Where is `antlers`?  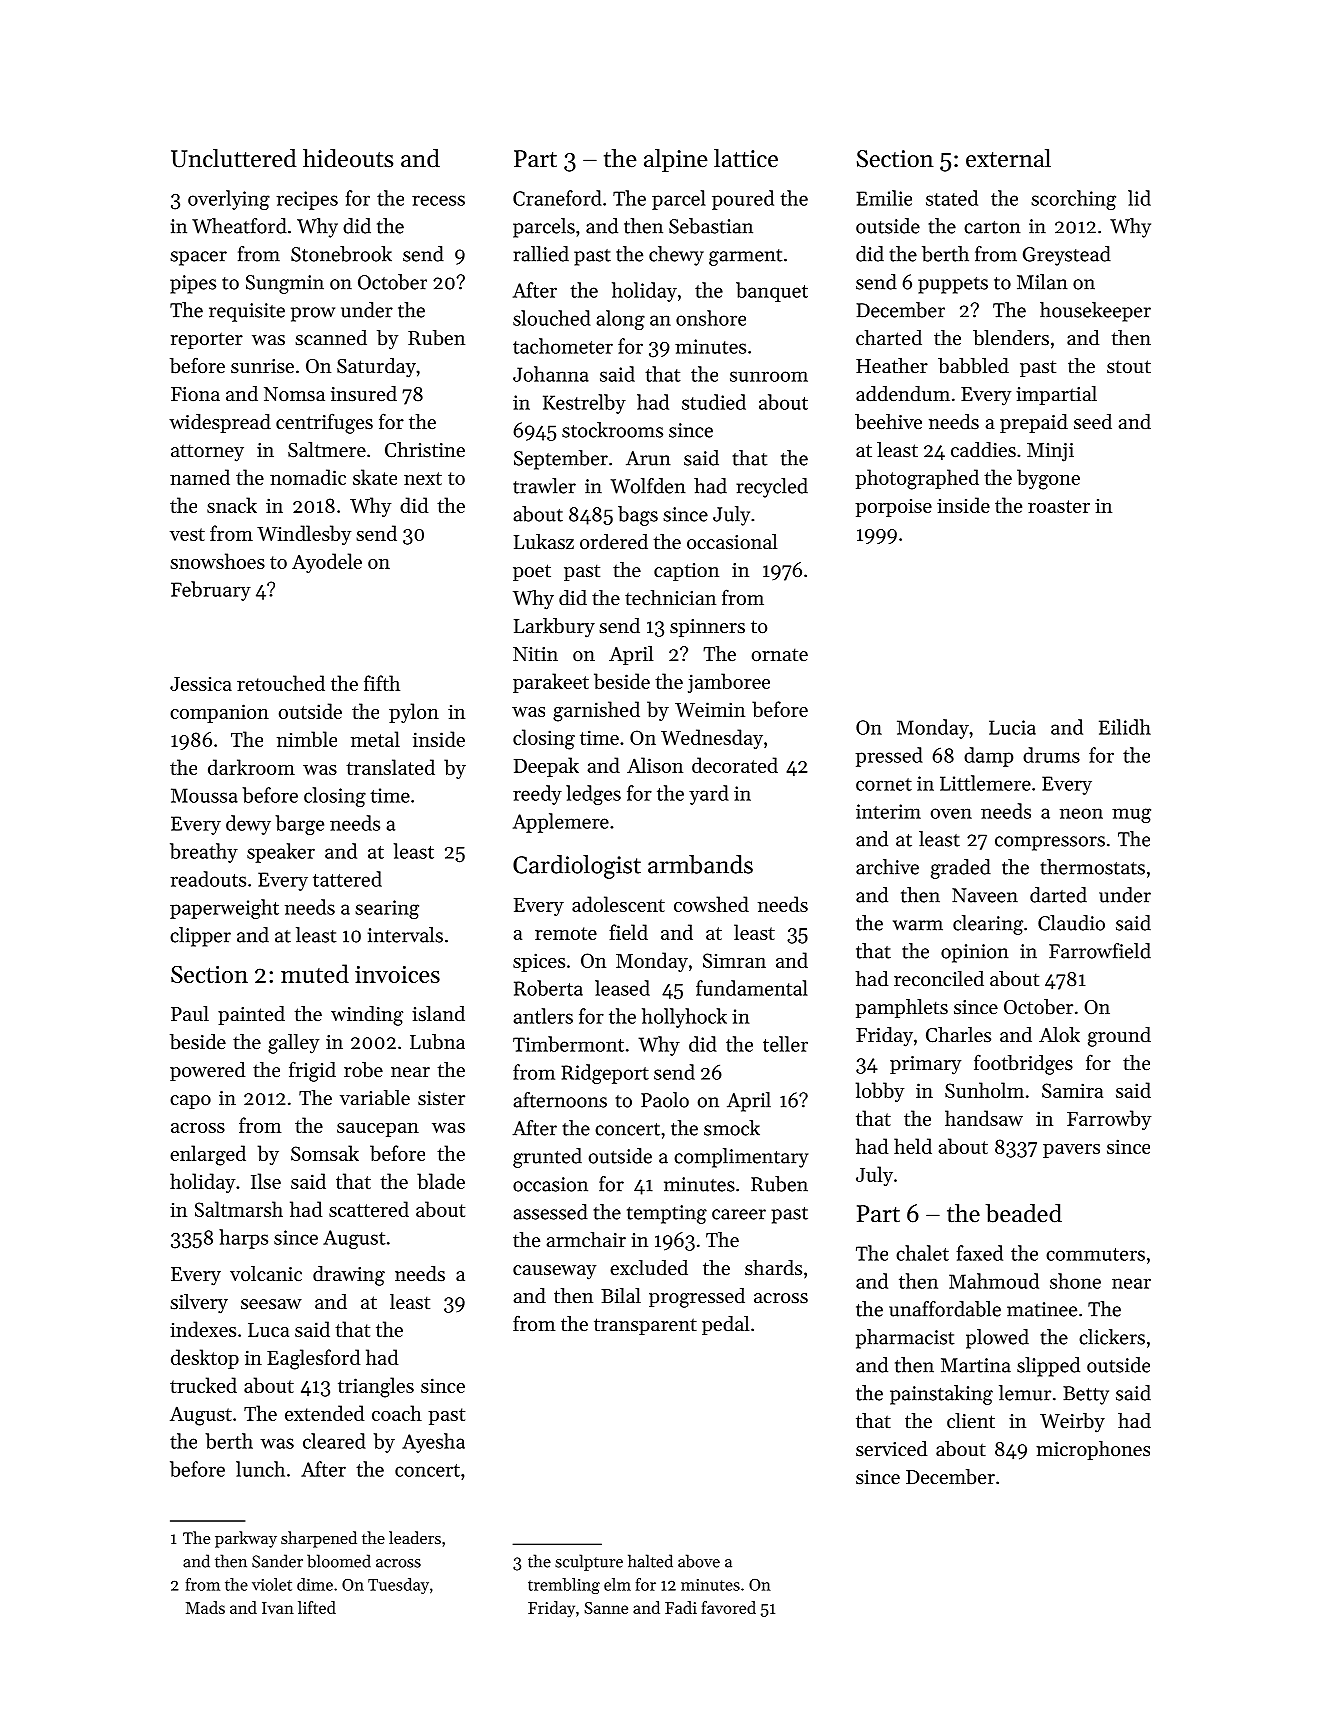 antlers is located at coordinates (543, 1016).
